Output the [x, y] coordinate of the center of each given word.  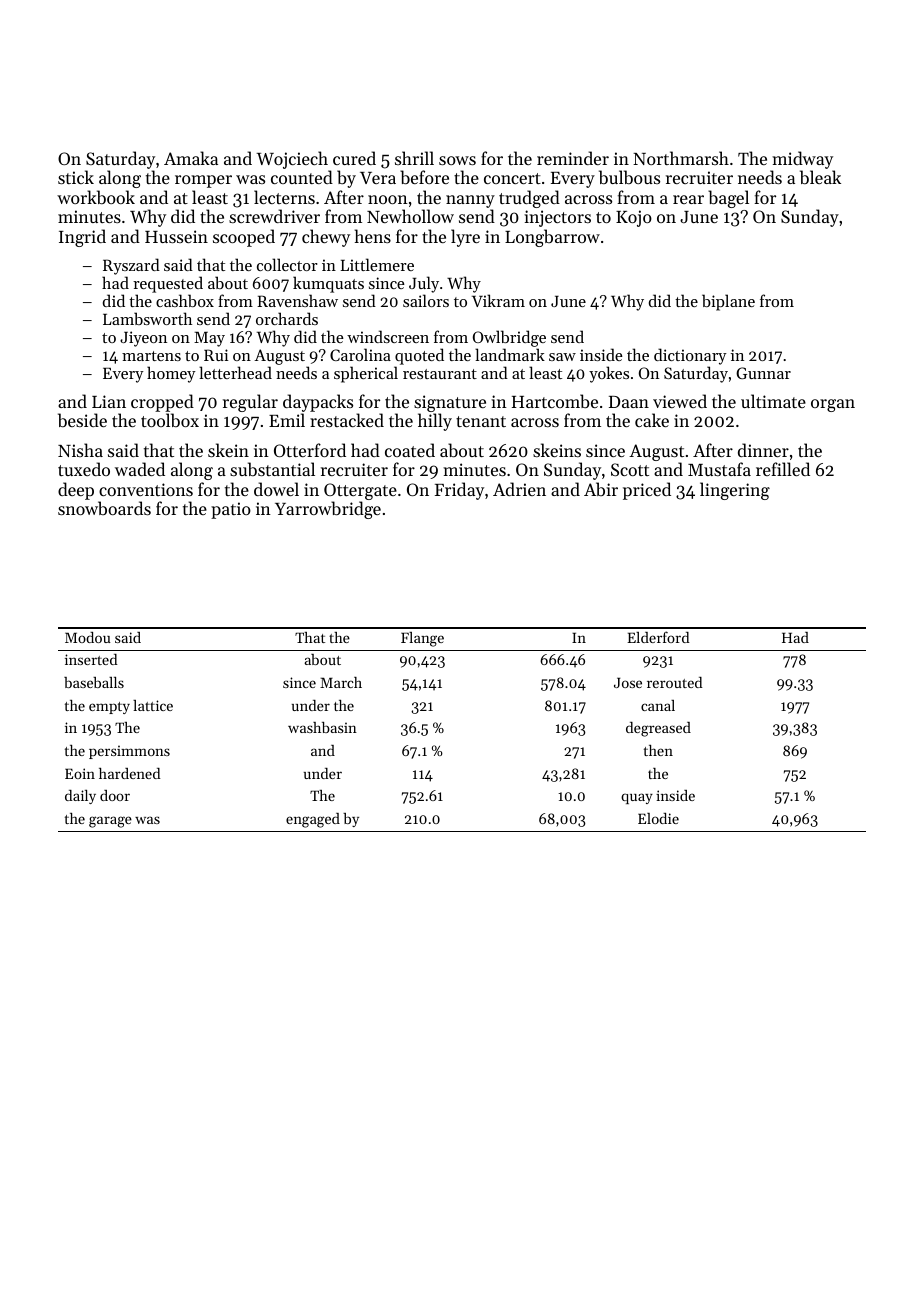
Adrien [519, 489]
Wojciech [292, 160]
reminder [573, 158]
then [658, 750]
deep [76, 491]
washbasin [322, 727]
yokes [609, 374]
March [341, 682]
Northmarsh [681, 158]
